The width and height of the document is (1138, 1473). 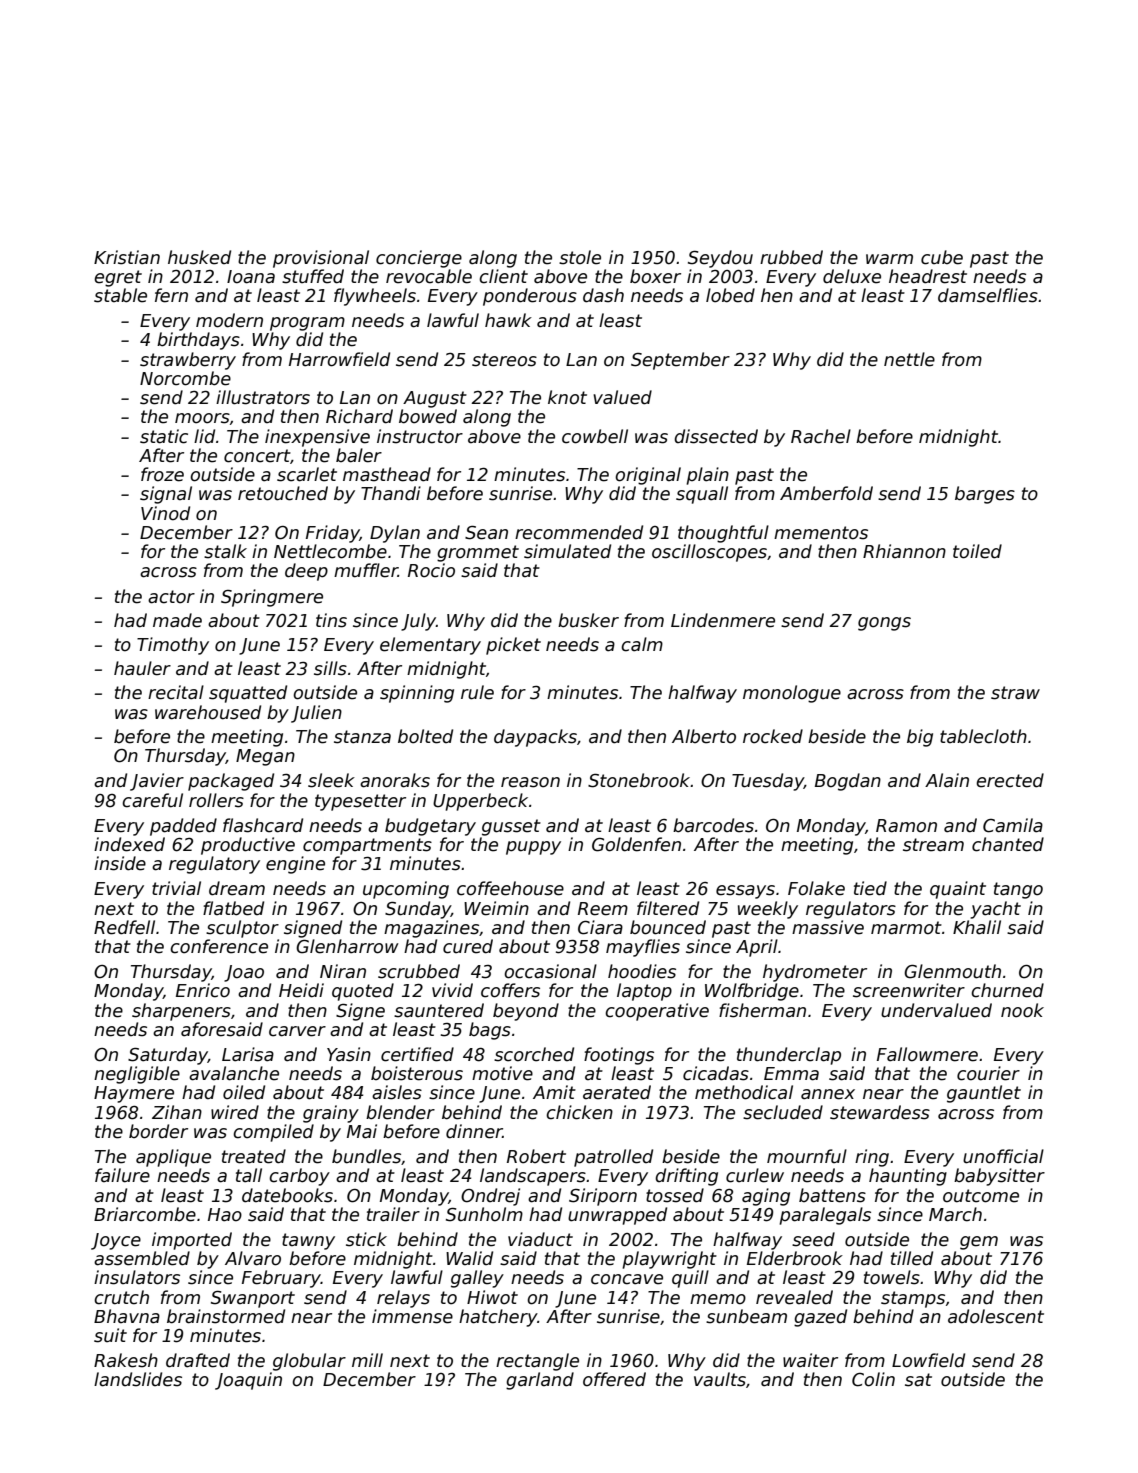 What do you see at coordinates (755, 1175) in the document?
I see `curlew` at bounding box center [755, 1175].
